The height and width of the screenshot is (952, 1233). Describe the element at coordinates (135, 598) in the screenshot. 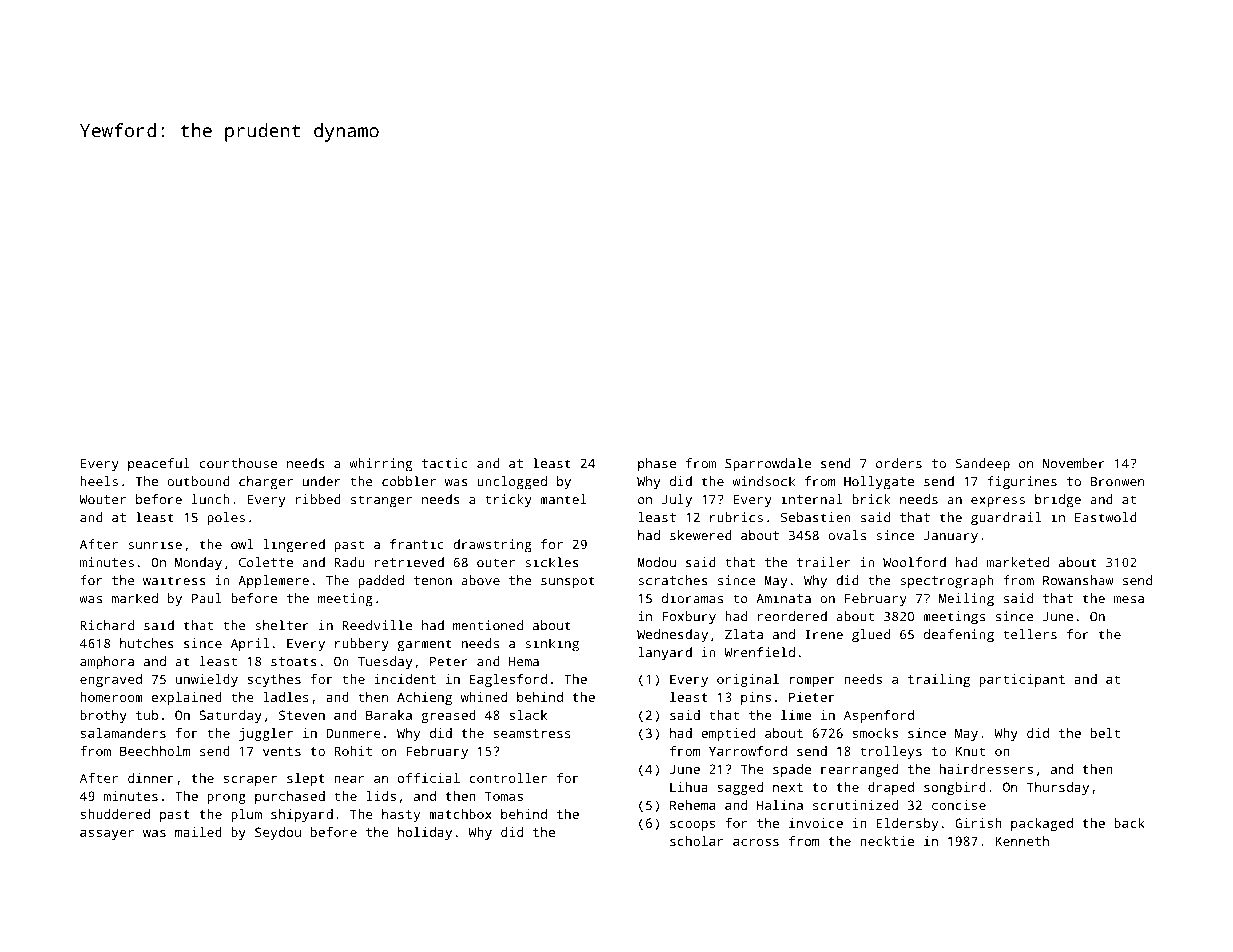

I see `marked` at that location.
